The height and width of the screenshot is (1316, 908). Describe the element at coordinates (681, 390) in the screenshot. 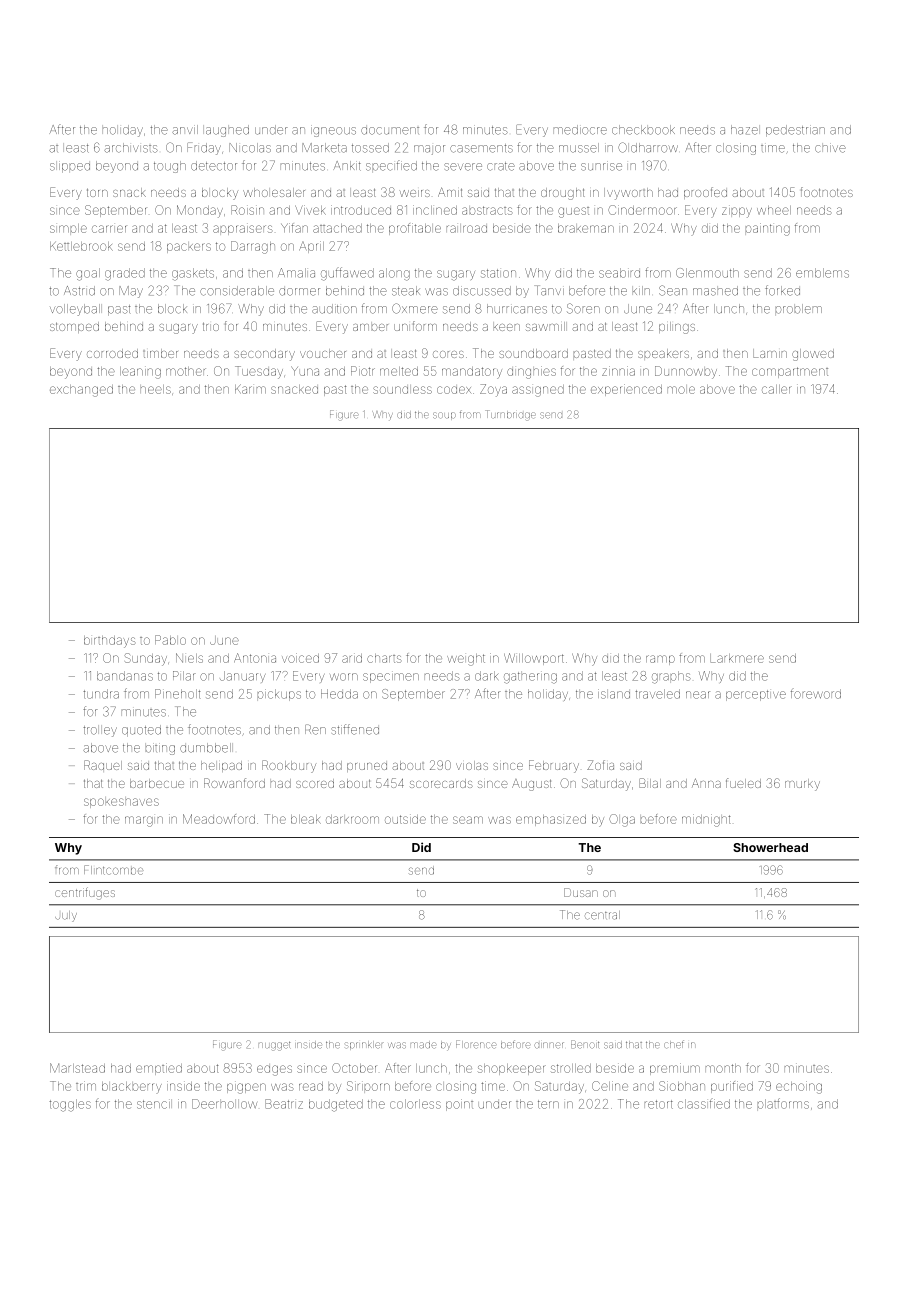

I see `mole` at that location.
